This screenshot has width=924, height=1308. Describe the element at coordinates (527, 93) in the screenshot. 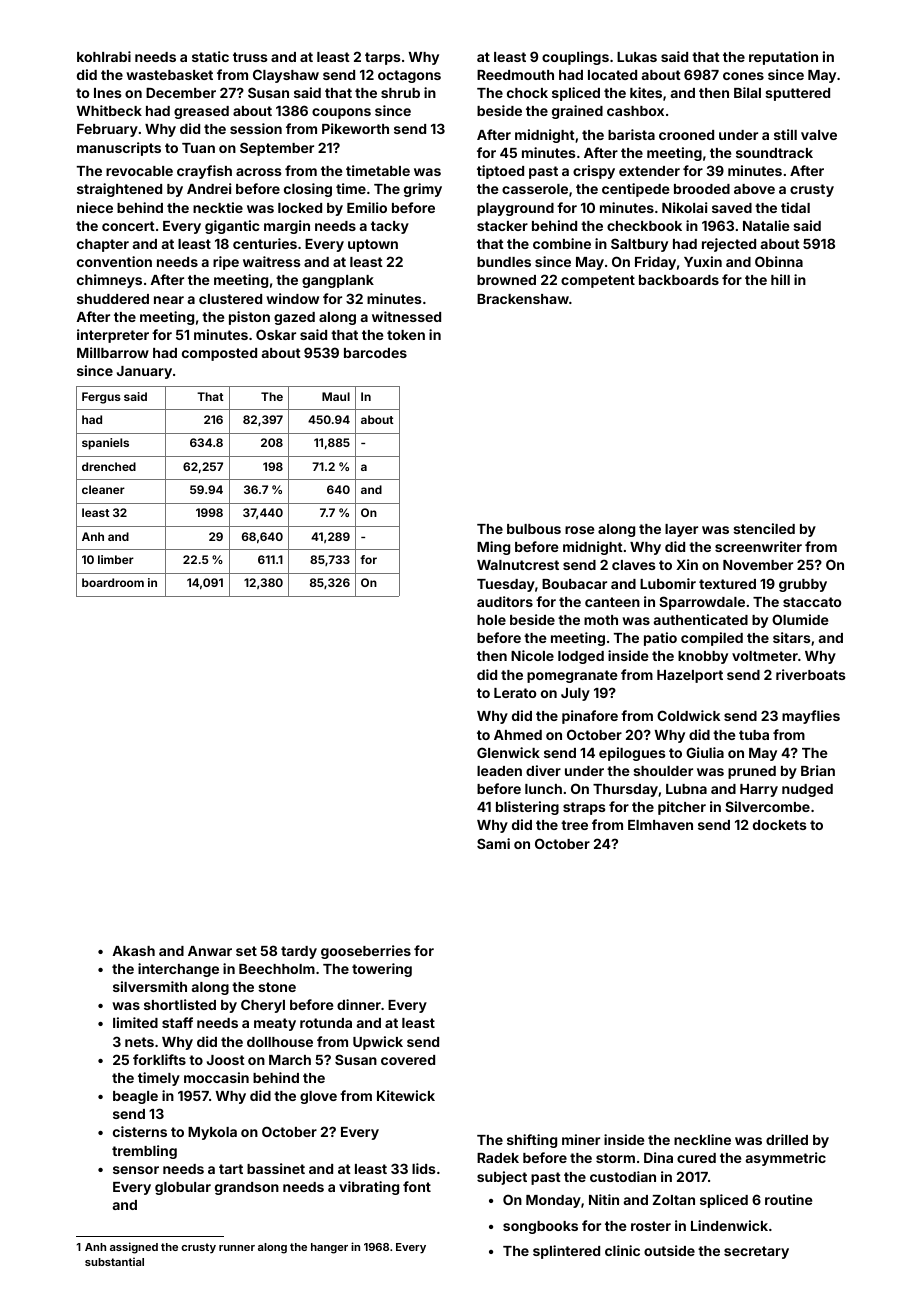

I see `chock` at that location.
